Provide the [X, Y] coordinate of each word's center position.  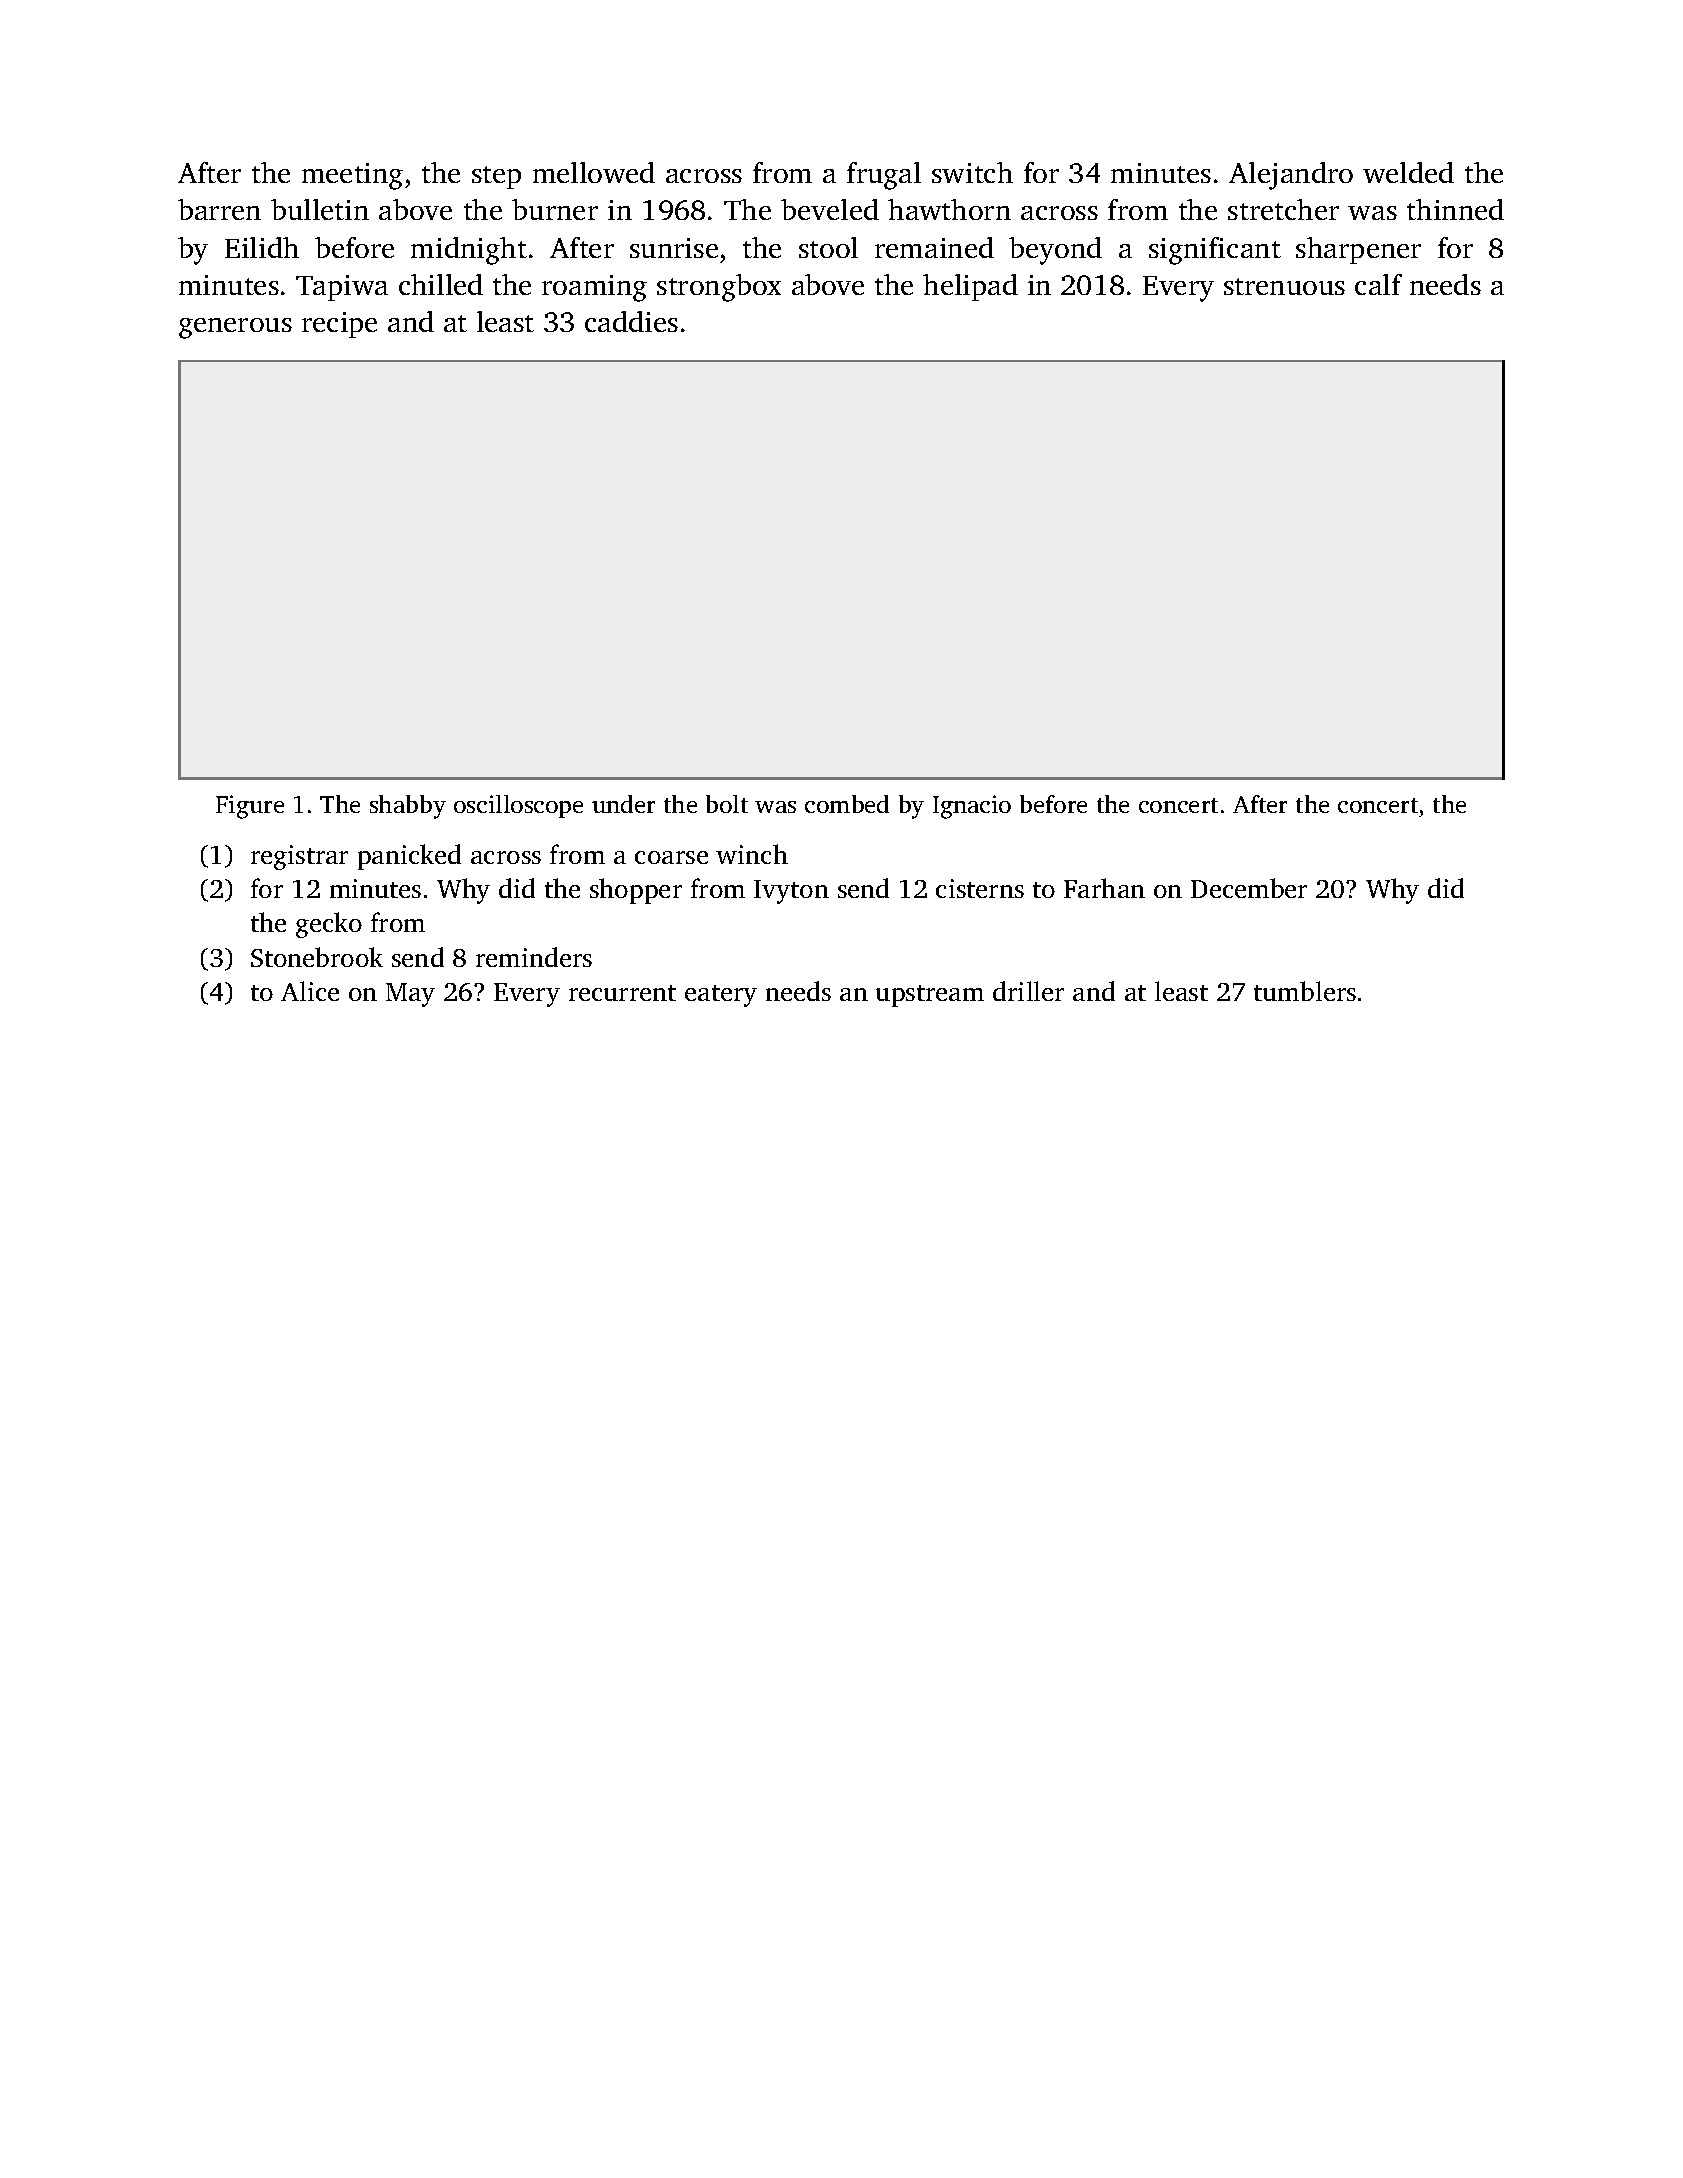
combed [847, 804]
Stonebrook [317, 957]
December [1249, 888]
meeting [352, 176]
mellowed [594, 172]
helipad [970, 287]
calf [1378, 284]
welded [1408, 172]
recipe [339, 325]
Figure [250, 807]
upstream [930, 996]
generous [235, 328]
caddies [631, 321]
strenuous [1284, 286]
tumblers [1305, 991]
